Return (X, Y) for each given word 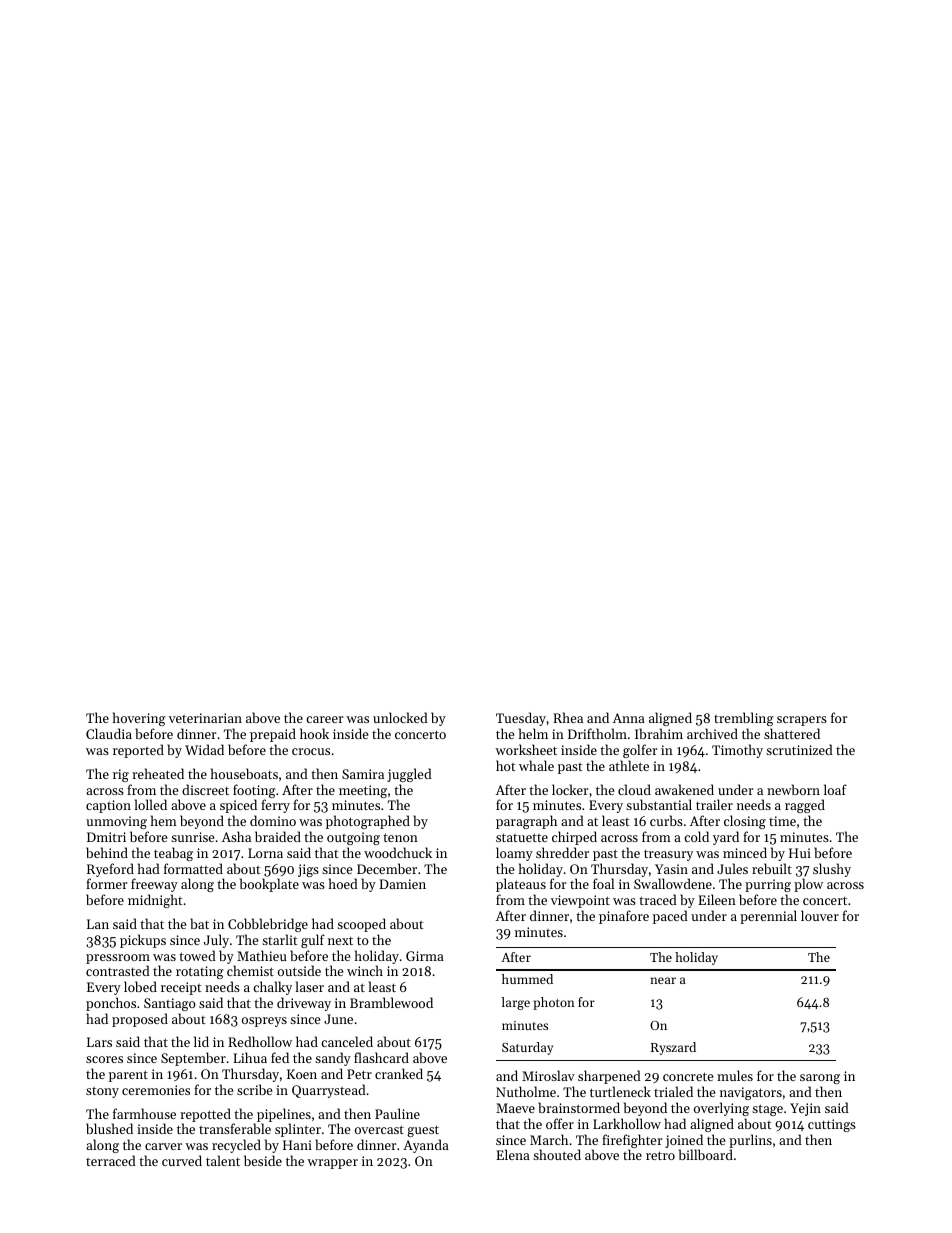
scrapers (802, 721)
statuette (522, 837)
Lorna (265, 853)
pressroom (118, 959)
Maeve (515, 1108)
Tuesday (521, 719)
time (782, 821)
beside (263, 1160)
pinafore (624, 917)
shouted (557, 1154)
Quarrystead (329, 1091)
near (663, 980)
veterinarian (205, 718)
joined (684, 1141)
